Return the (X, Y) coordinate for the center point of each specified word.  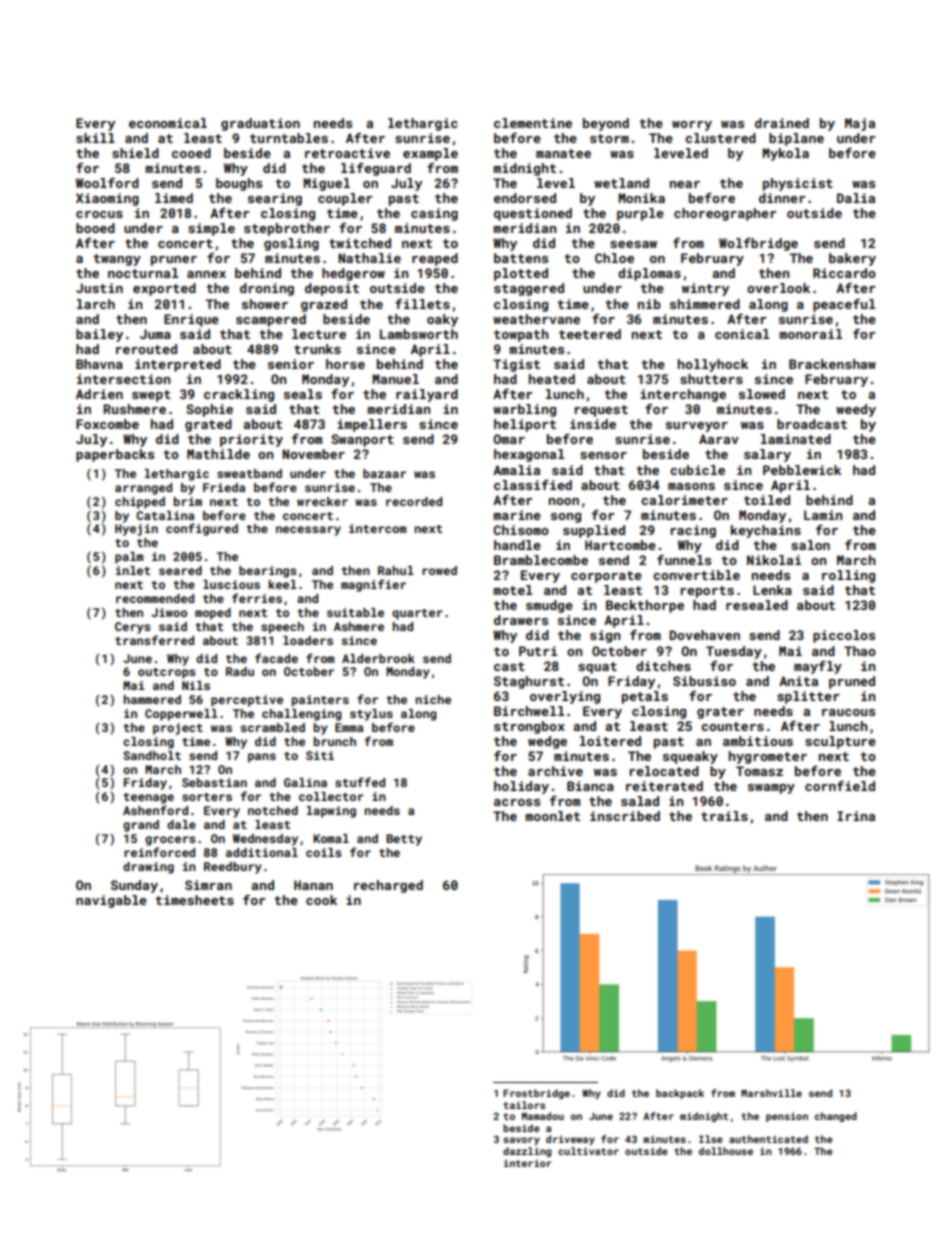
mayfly (818, 667)
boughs (239, 184)
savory (521, 1141)
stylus (371, 715)
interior (527, 1163)
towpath (521, 335)
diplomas (649, 274)
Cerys (133, 628)
